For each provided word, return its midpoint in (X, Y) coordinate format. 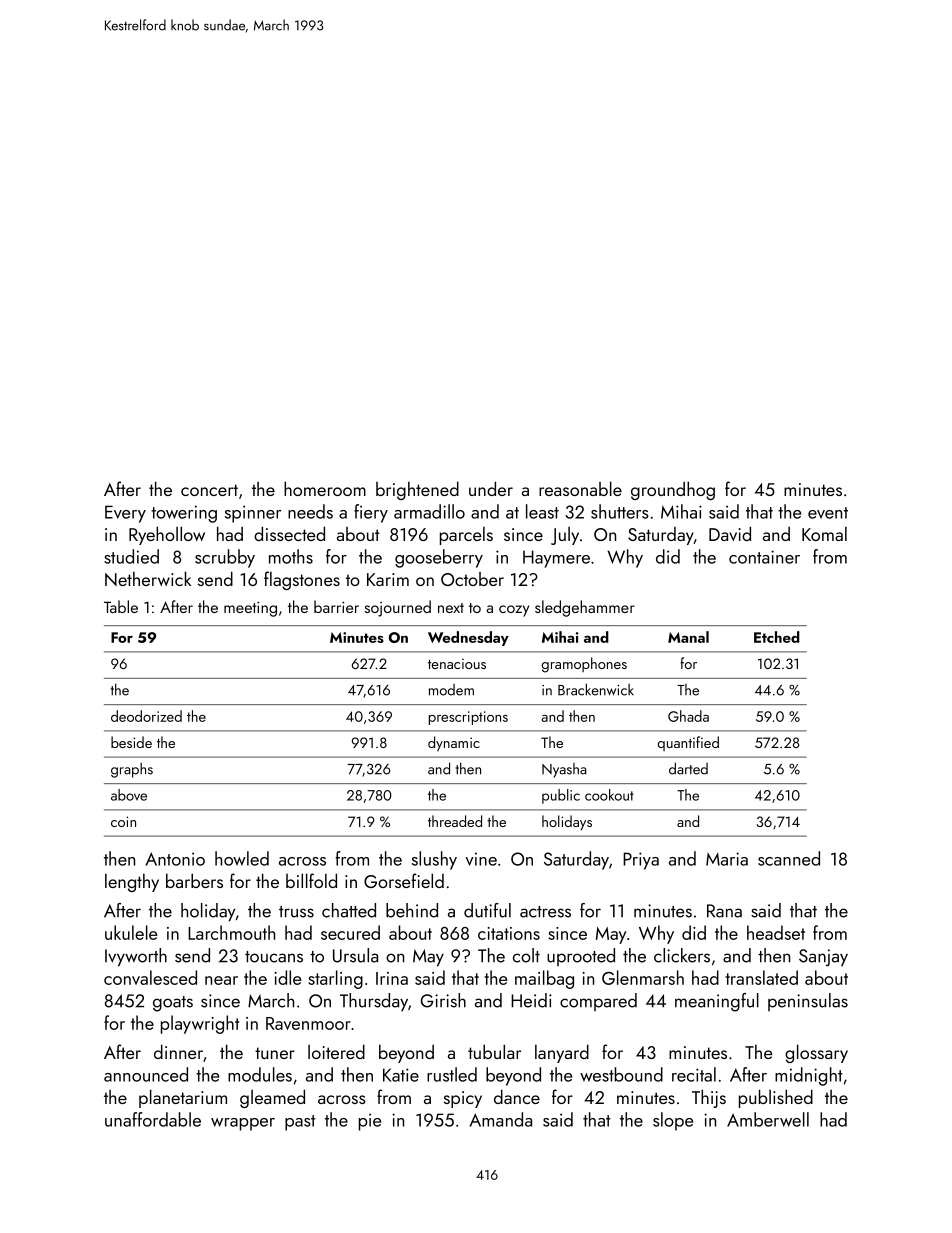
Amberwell (768, 1119)
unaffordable (153, 1119)
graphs (132, 770)
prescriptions (468, 718)
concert (209, 490)
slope (673, 1121)
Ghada (688, 716)
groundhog (673, 490)
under (491, 488)
